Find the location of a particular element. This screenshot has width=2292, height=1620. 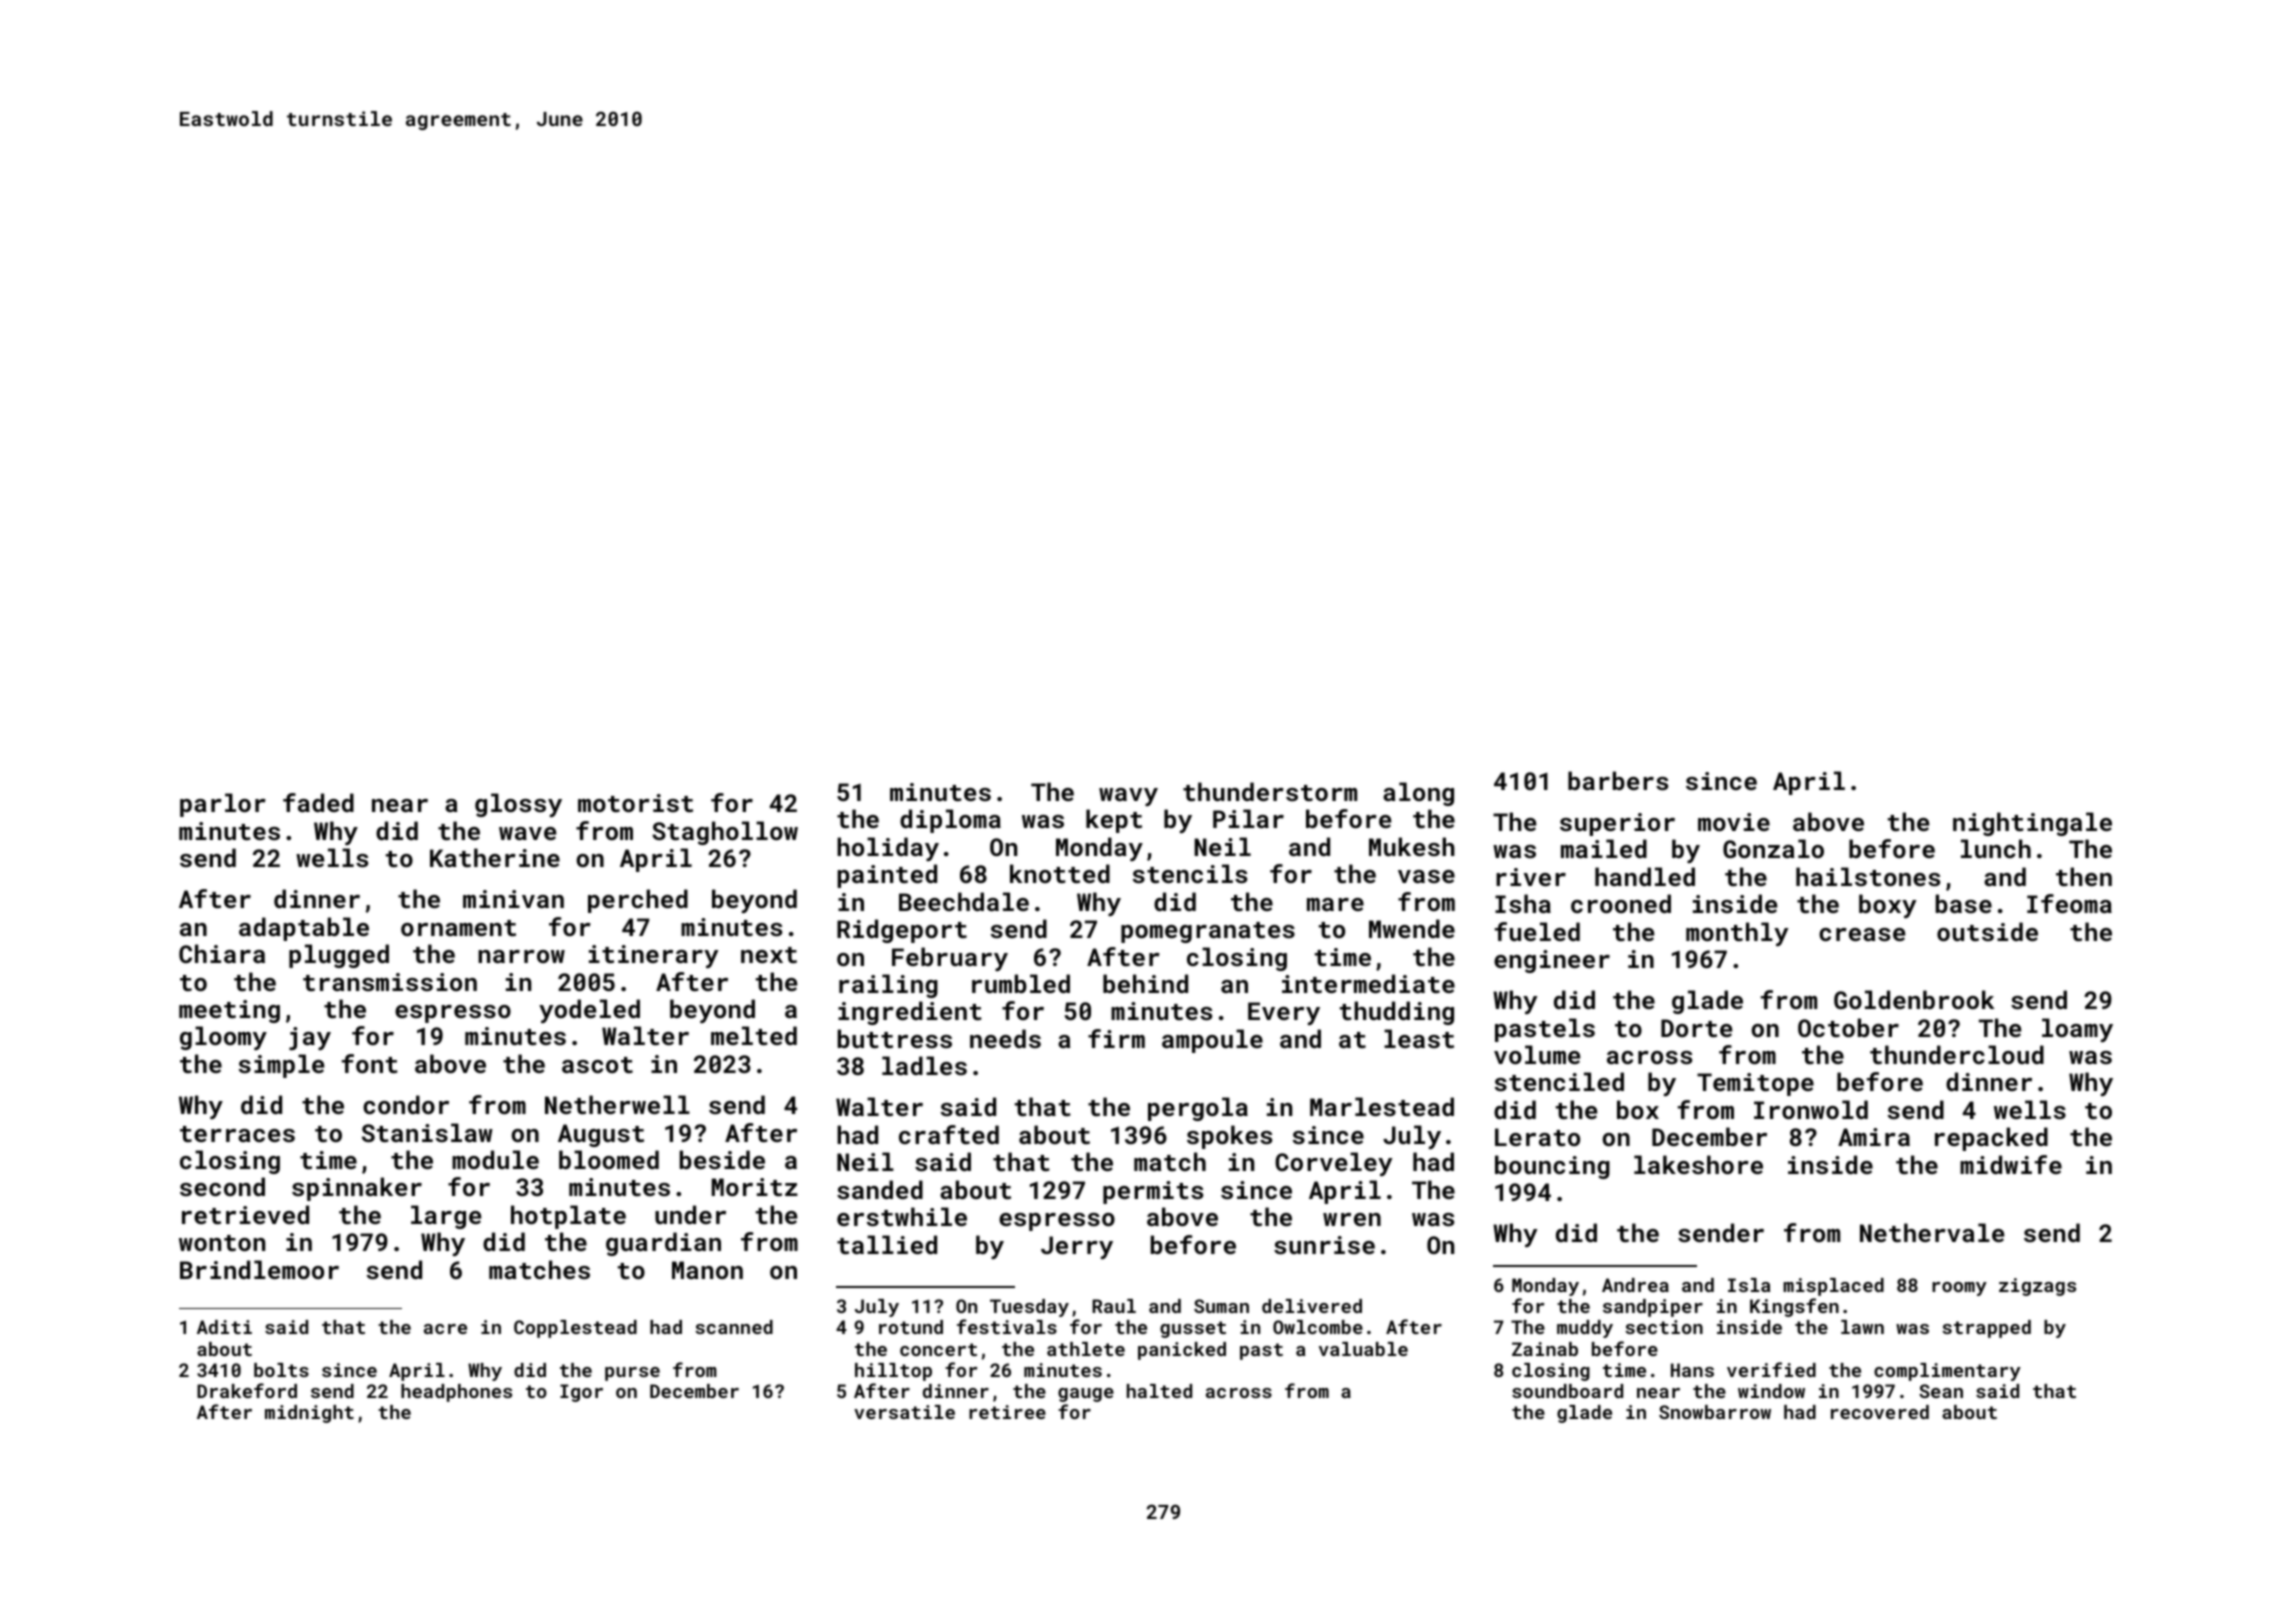

motorist is located at coordinates (635, 803).
